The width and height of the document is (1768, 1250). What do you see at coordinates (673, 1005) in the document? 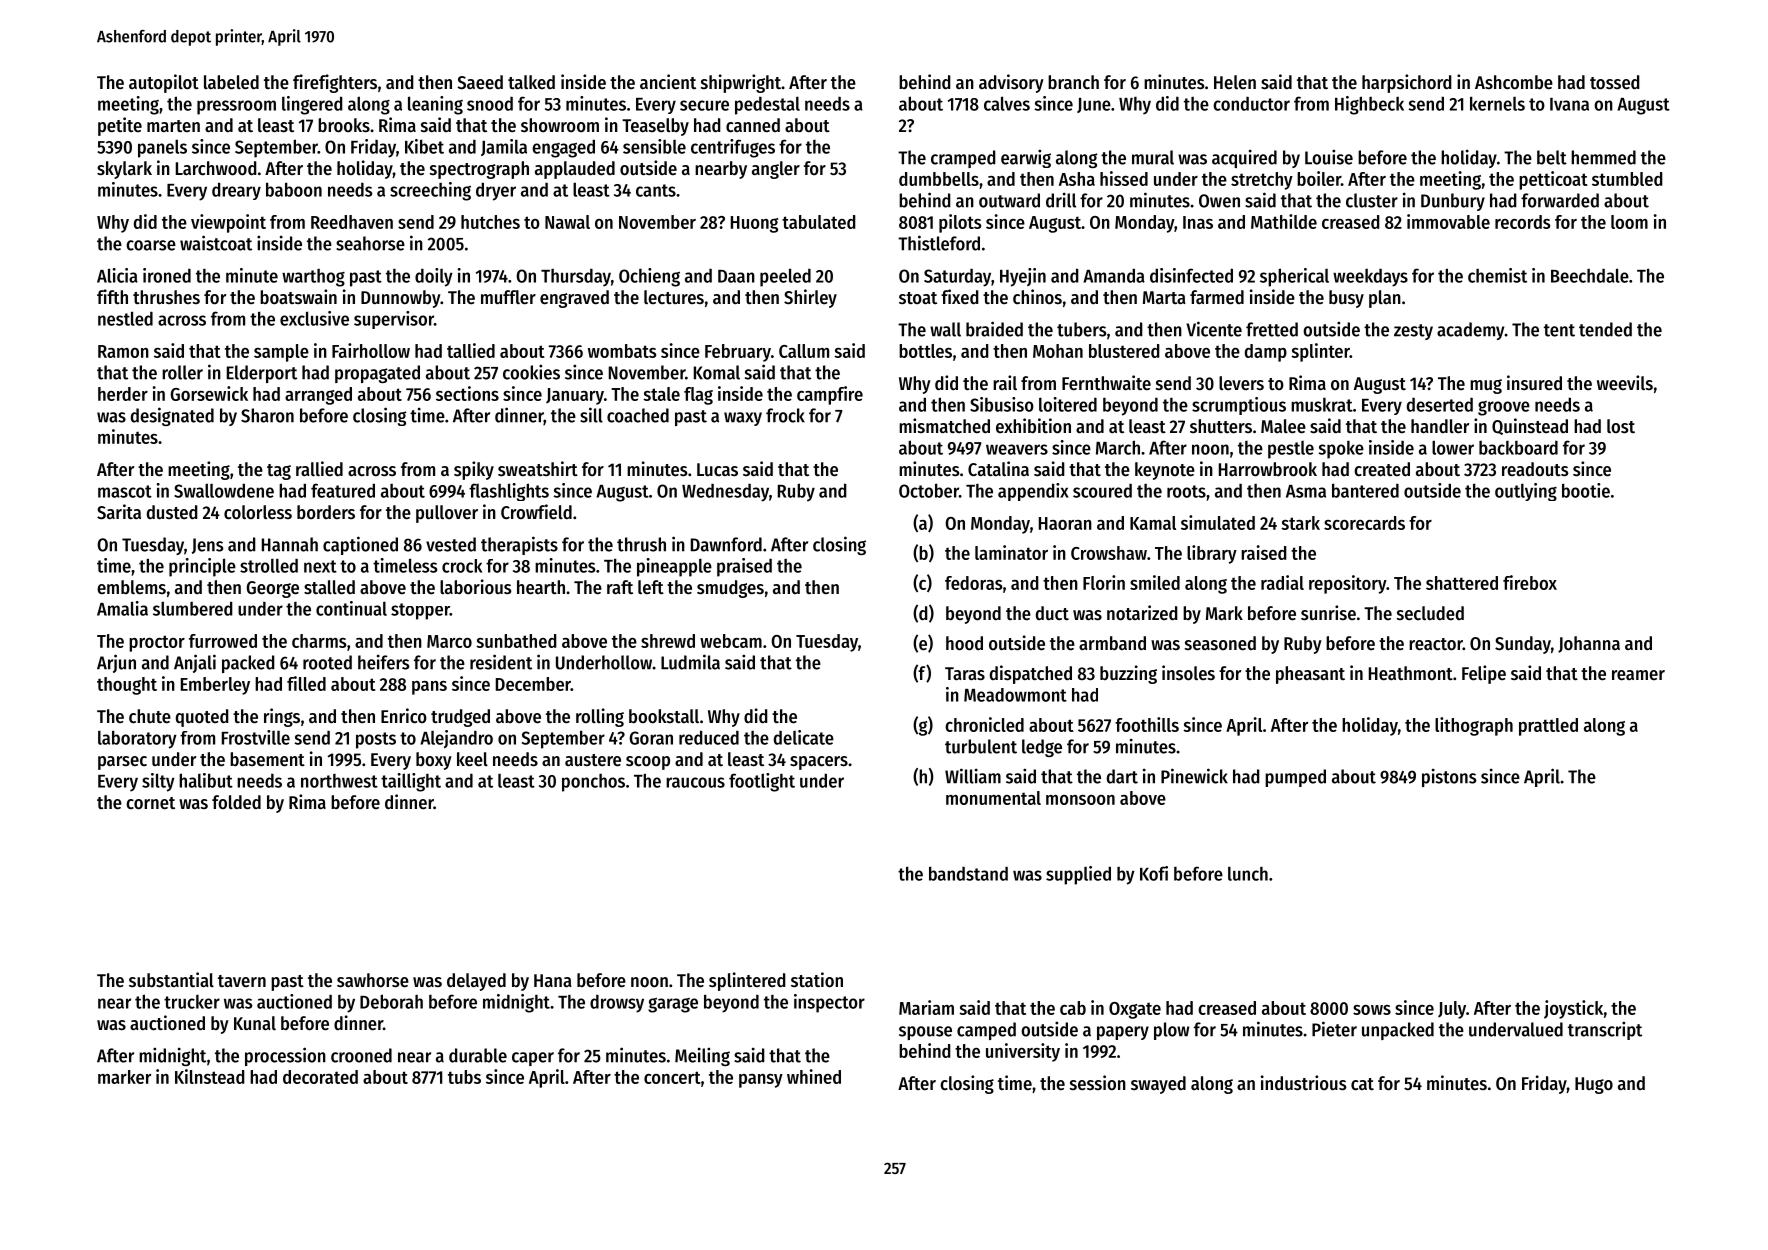
I see `garage` at bounding box center [673, 1005].
